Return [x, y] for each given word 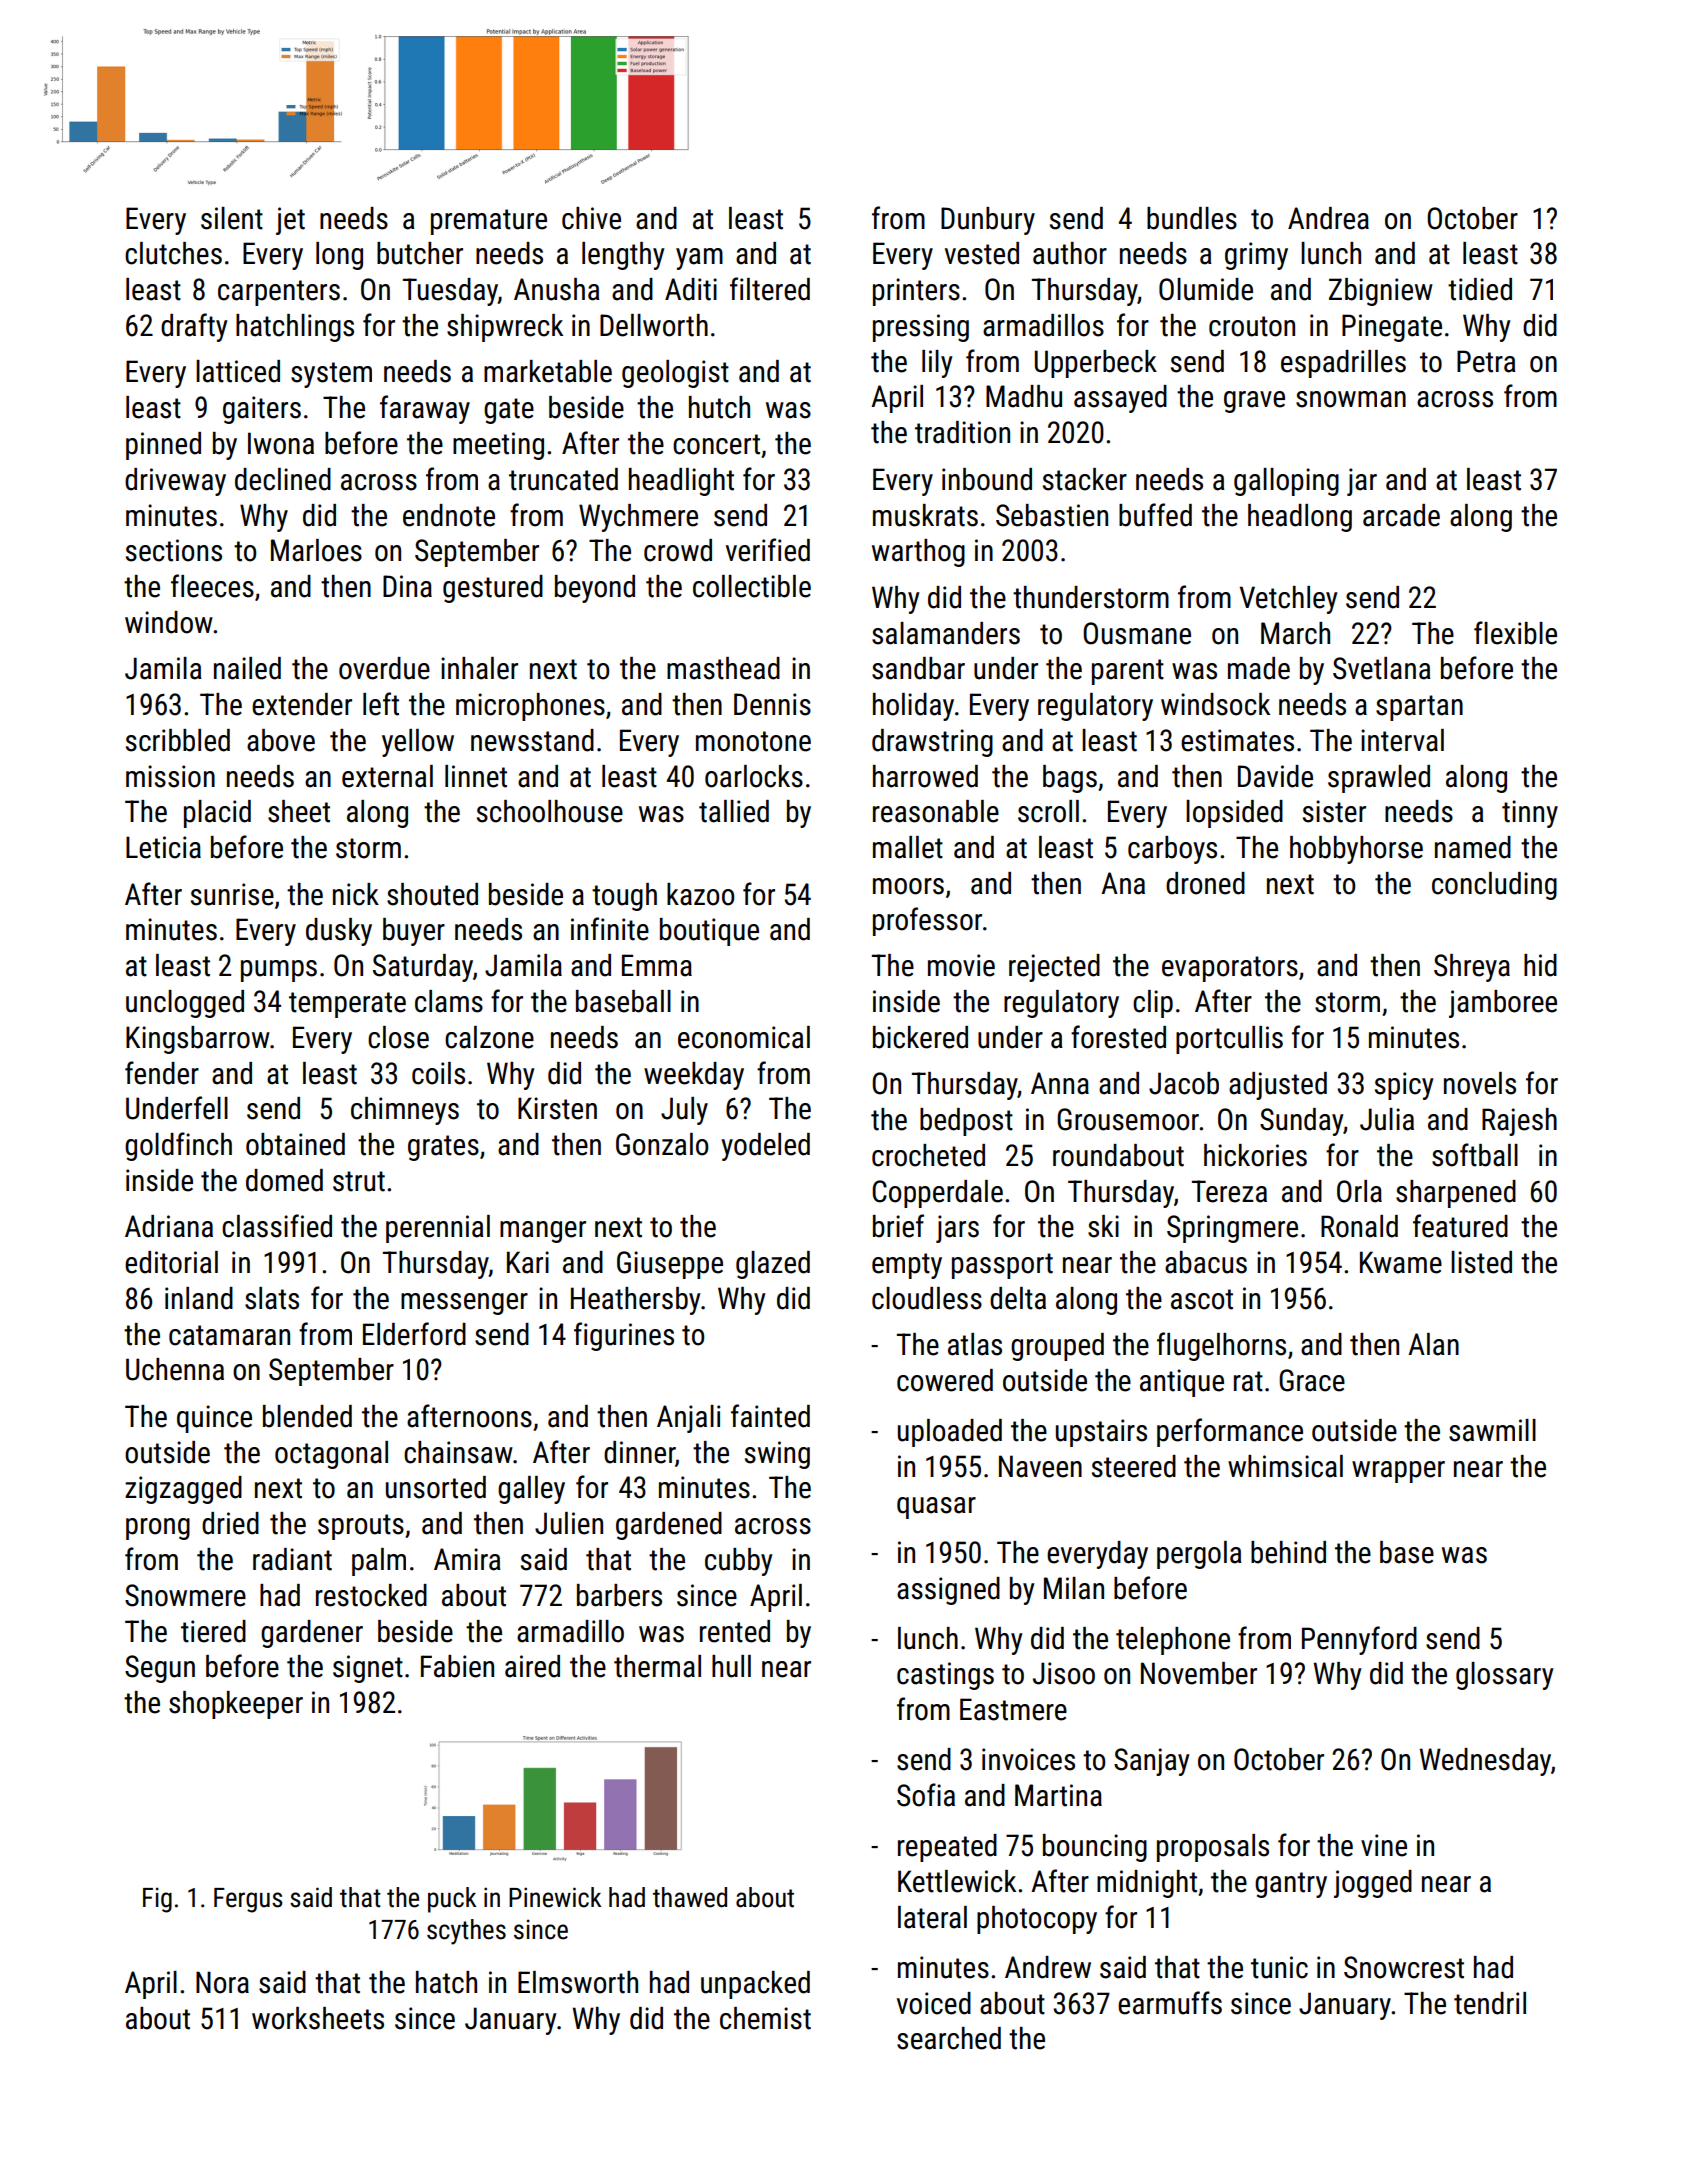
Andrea [1328, 218]
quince [214, 1419]
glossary [1505, 1676]
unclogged [185, 1004]
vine [1384, 1845]
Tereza [1229, 1191]
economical [744, 1037]
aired [532, 1666]
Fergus [248, 1900]
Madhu [1024, 396]
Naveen [1040, 1466]
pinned [163, 446]
